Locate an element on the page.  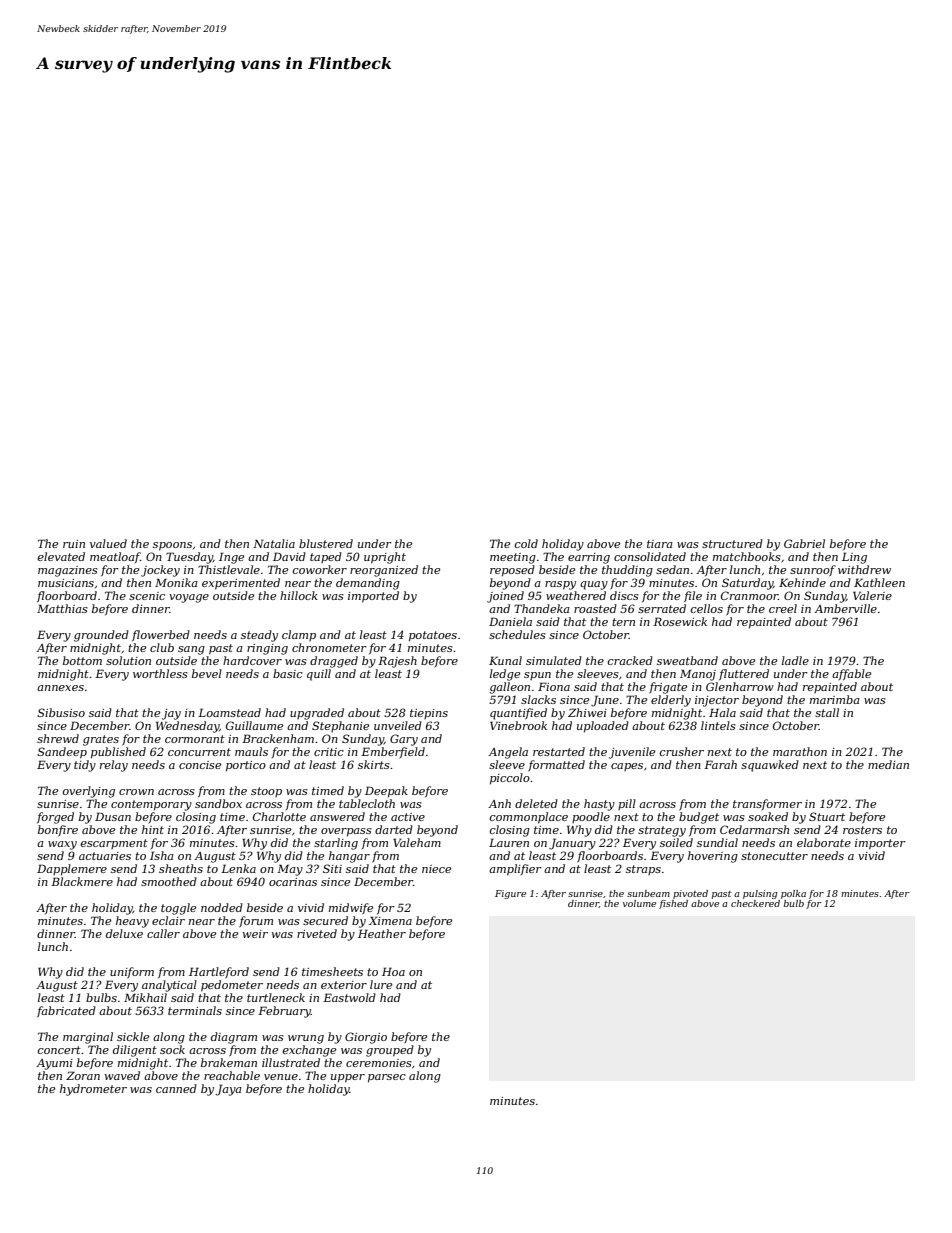
Rajesh is located at coordinates (397, 662).
